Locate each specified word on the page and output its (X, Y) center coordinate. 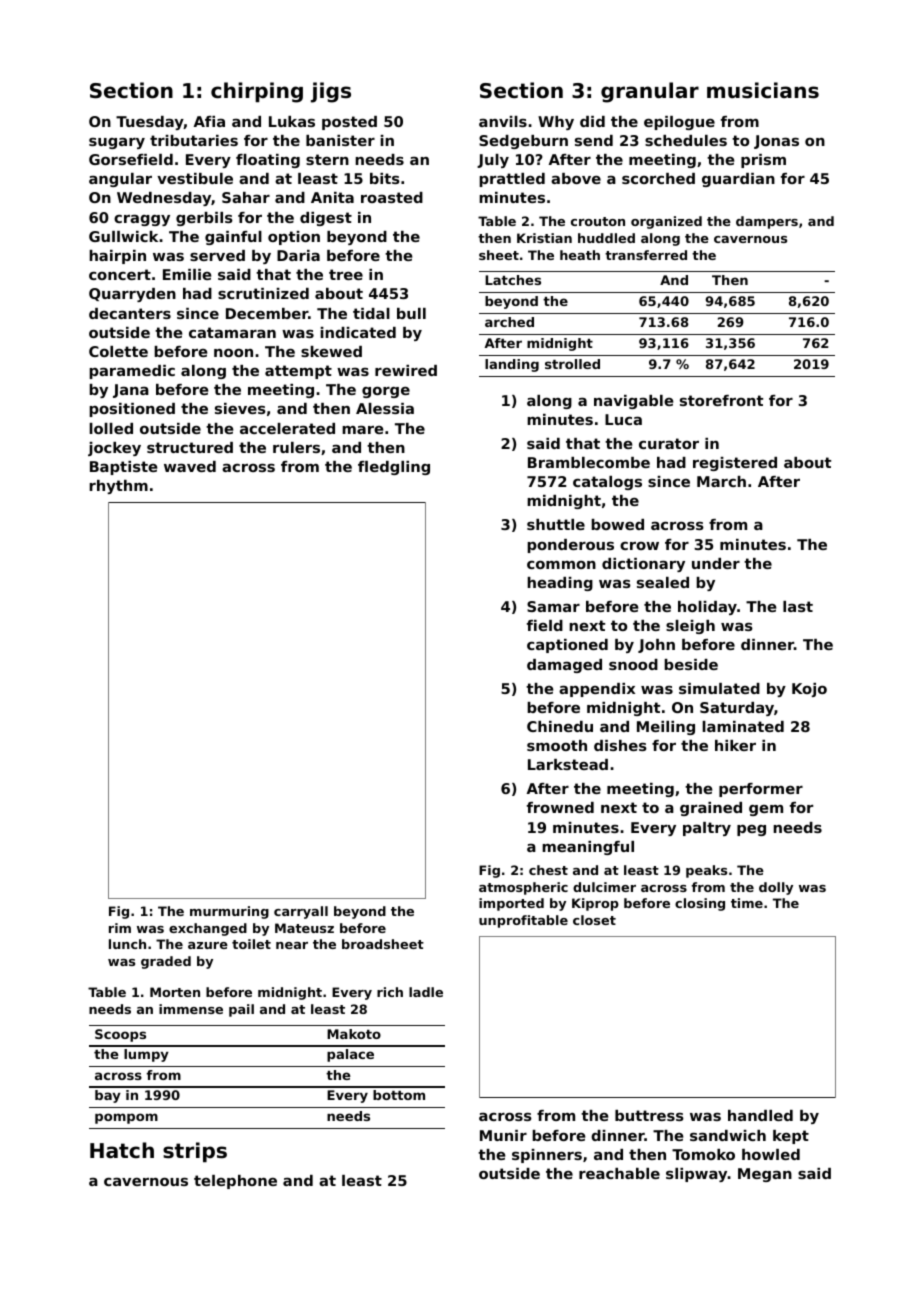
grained (711, 809)
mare (363, 430)
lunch (127, 944)
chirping (257, 92)
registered (735, 464)
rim (120, 928)
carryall (301, 912)
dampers (767, 222)
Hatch (122, 1150)
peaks (706, 871)
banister (340, 140)
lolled (111, 428)
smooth (557, 745)
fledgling (394, 468)
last (798, 606)
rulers (296, 447)
